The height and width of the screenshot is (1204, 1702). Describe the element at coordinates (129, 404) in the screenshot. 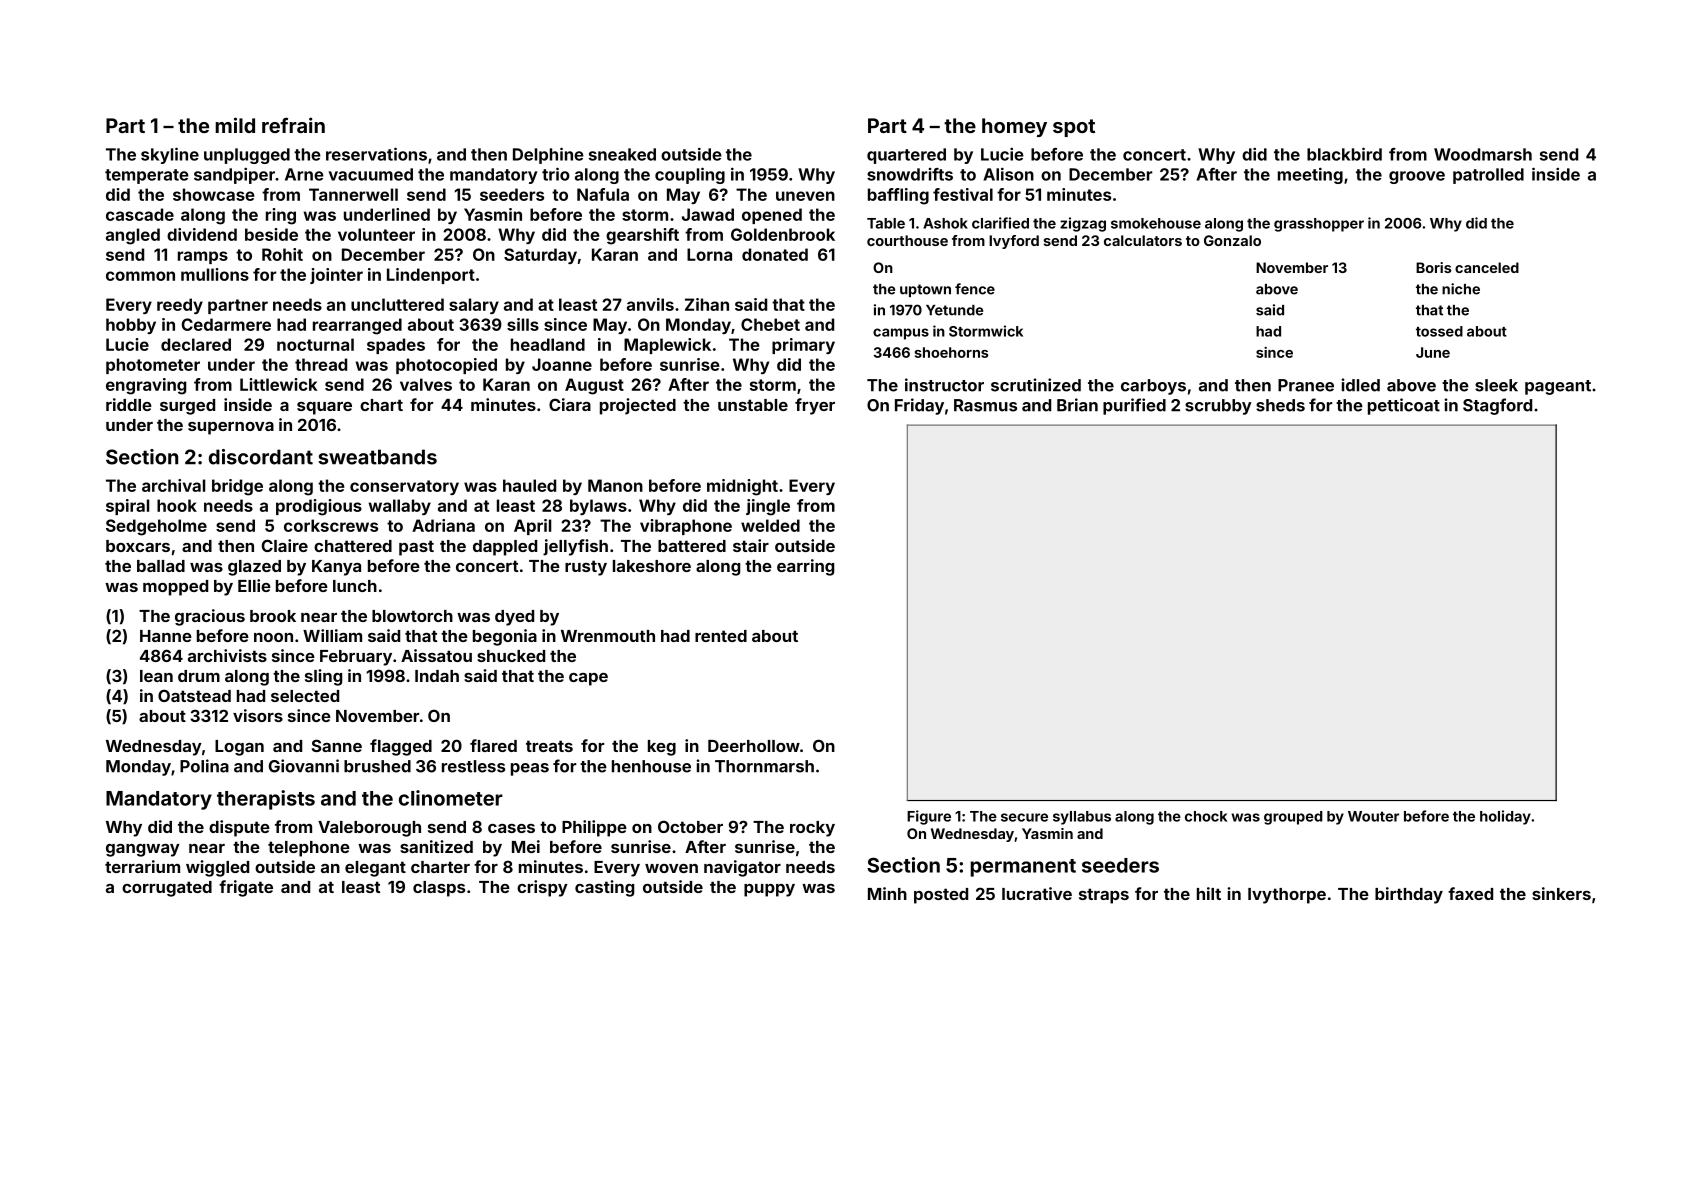

I see `riddle` at that location.
